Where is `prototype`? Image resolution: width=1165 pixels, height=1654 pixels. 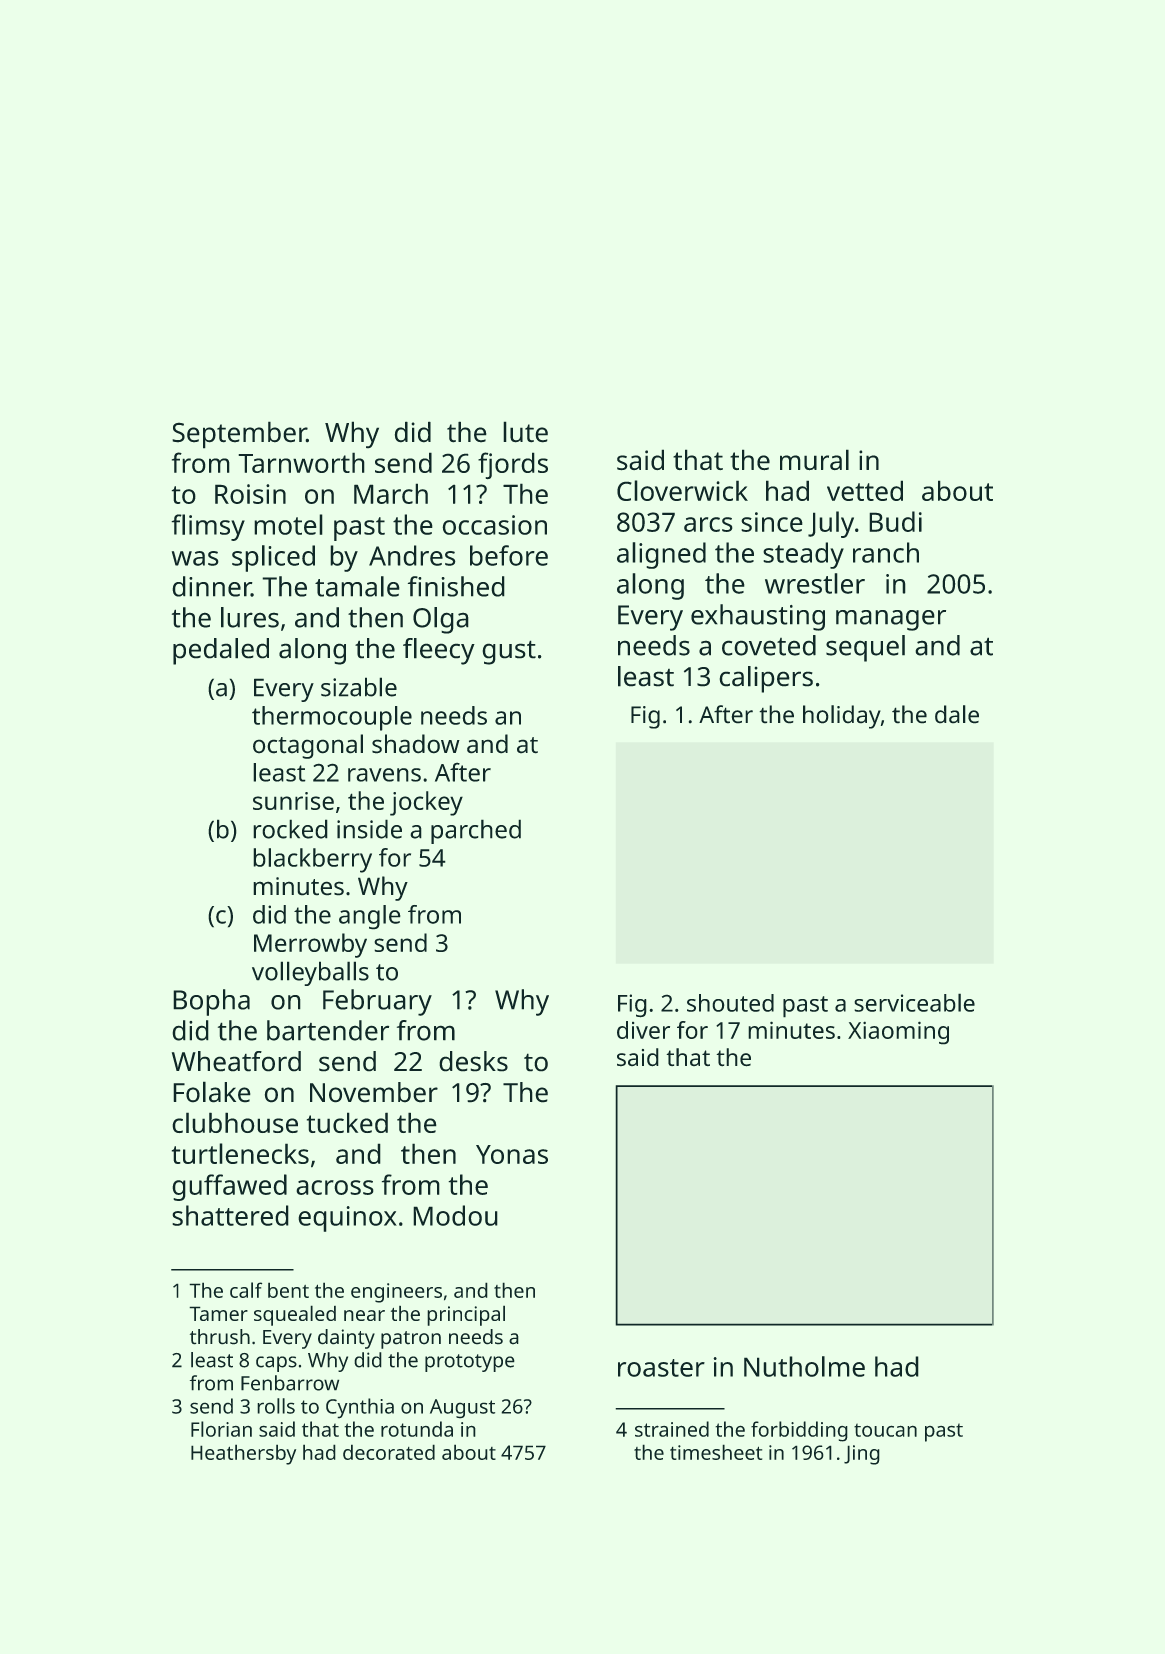
prototype is located at coordinates (470, 1363).
